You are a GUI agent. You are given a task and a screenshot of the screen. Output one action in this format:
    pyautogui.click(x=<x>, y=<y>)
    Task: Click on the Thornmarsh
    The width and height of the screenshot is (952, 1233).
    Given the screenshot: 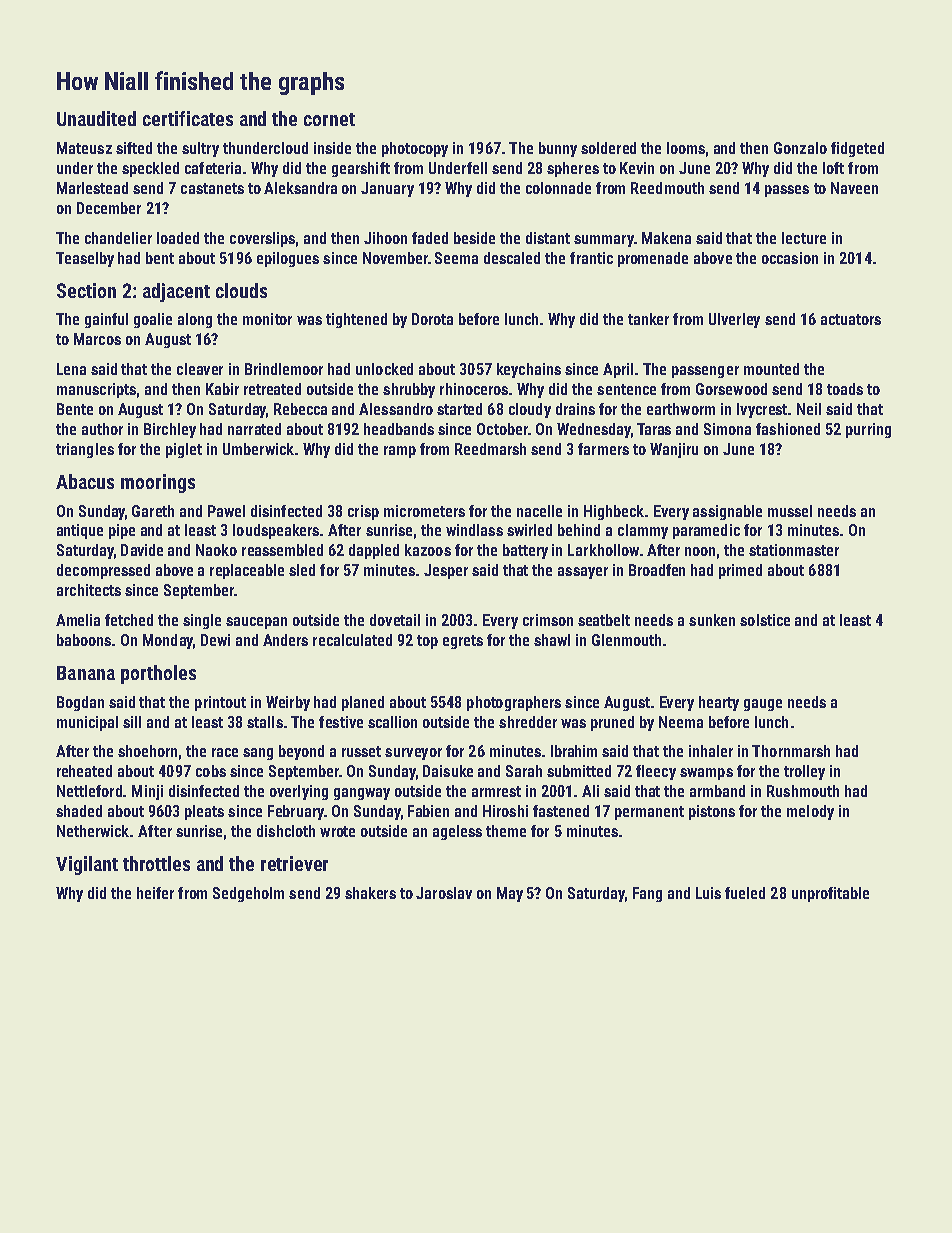 What is the action you would take?
    pyautogui.click(x=791, y=751)
